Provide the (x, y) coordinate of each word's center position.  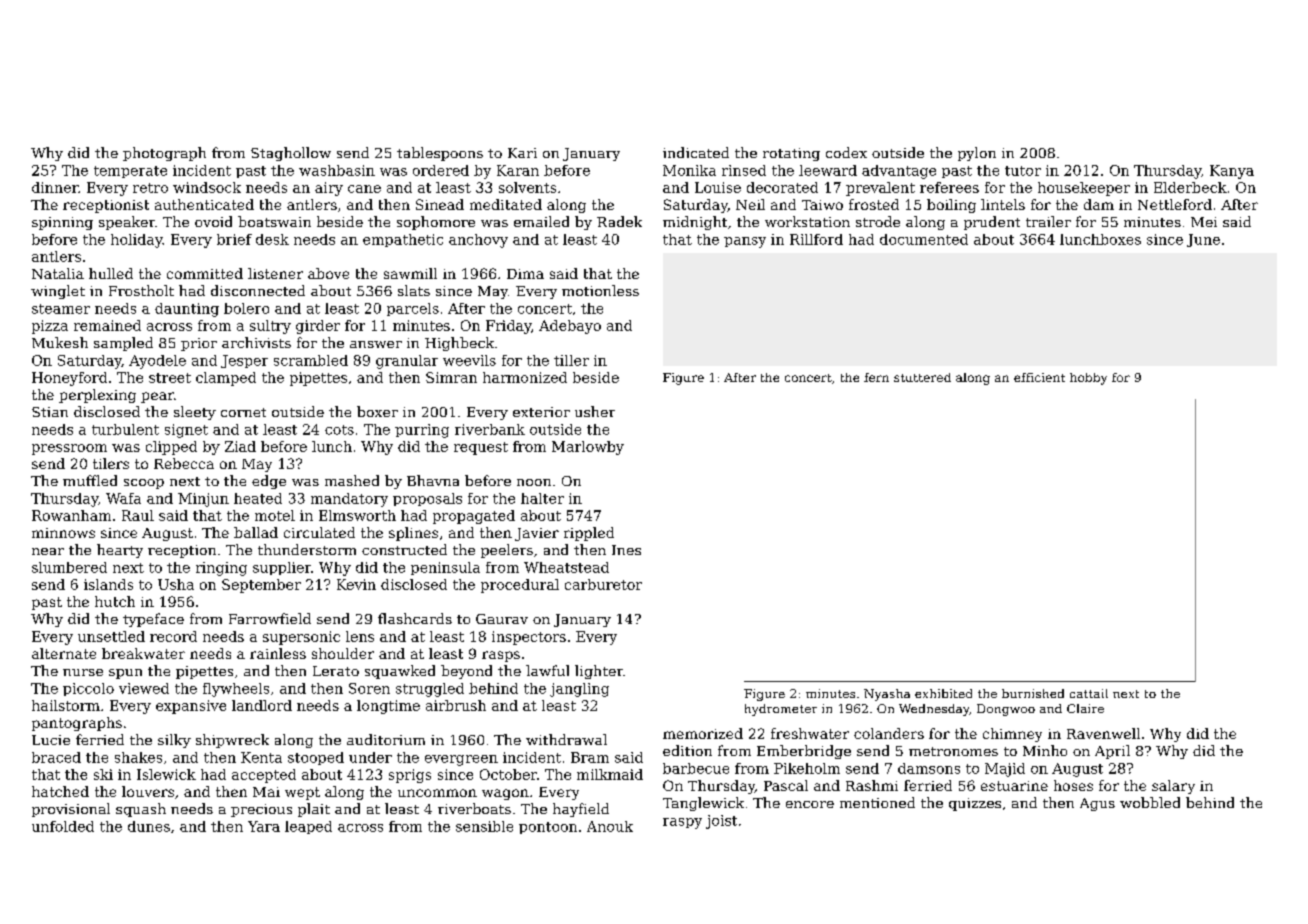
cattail (1089, 693)
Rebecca (184, 463)
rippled (589, 534)
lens (360, 636)
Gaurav (502, 619)
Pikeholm (807, 768)
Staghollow (291, 154)
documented (924, 239)
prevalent (880, 189)
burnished (1033, 693)
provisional (71, 810)
